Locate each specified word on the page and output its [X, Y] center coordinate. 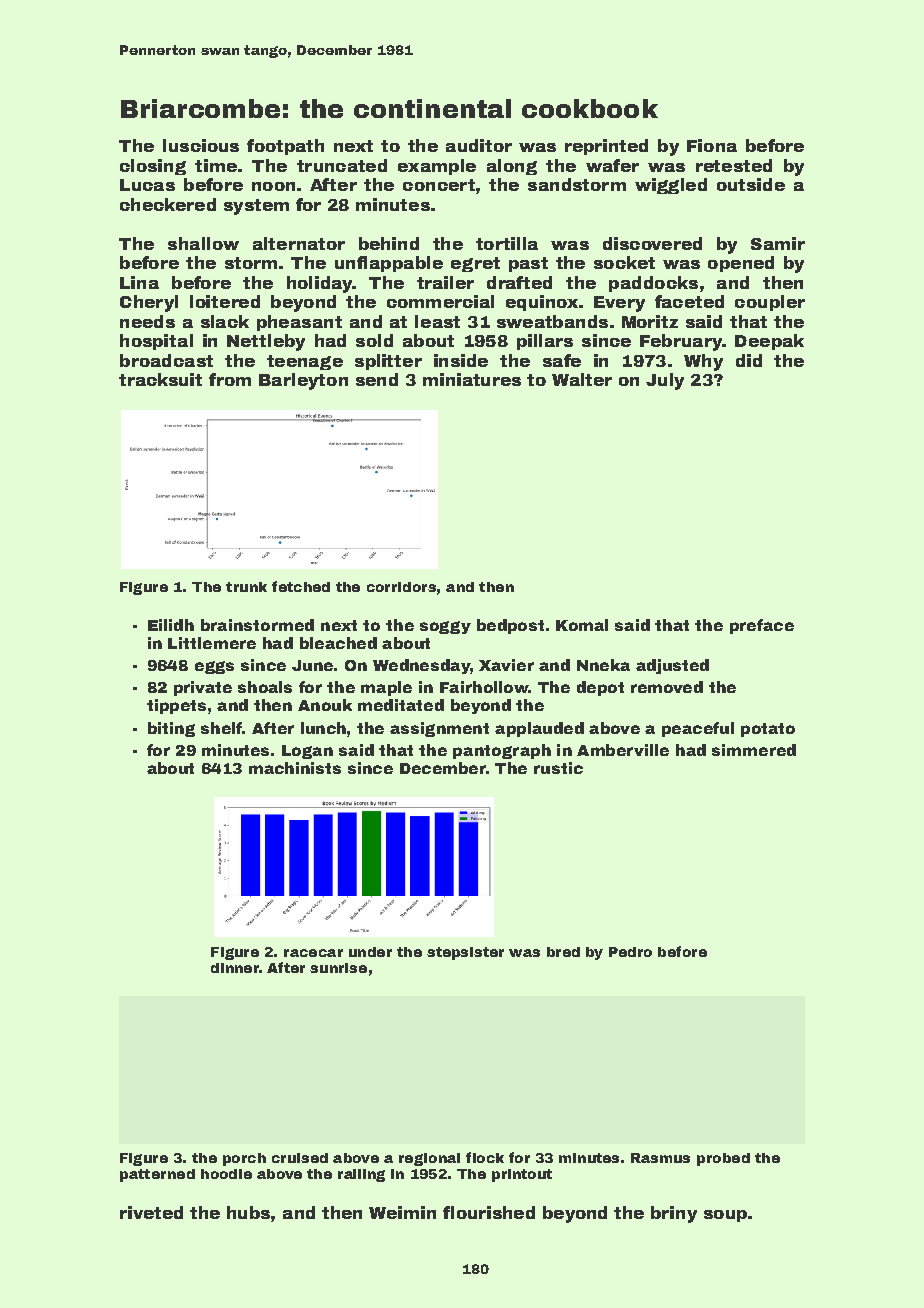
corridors [401, 587]
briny [674, 1214]
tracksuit [160, 379]
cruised [300, 1158]
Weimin [402, 1212]
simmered [754, 750]
